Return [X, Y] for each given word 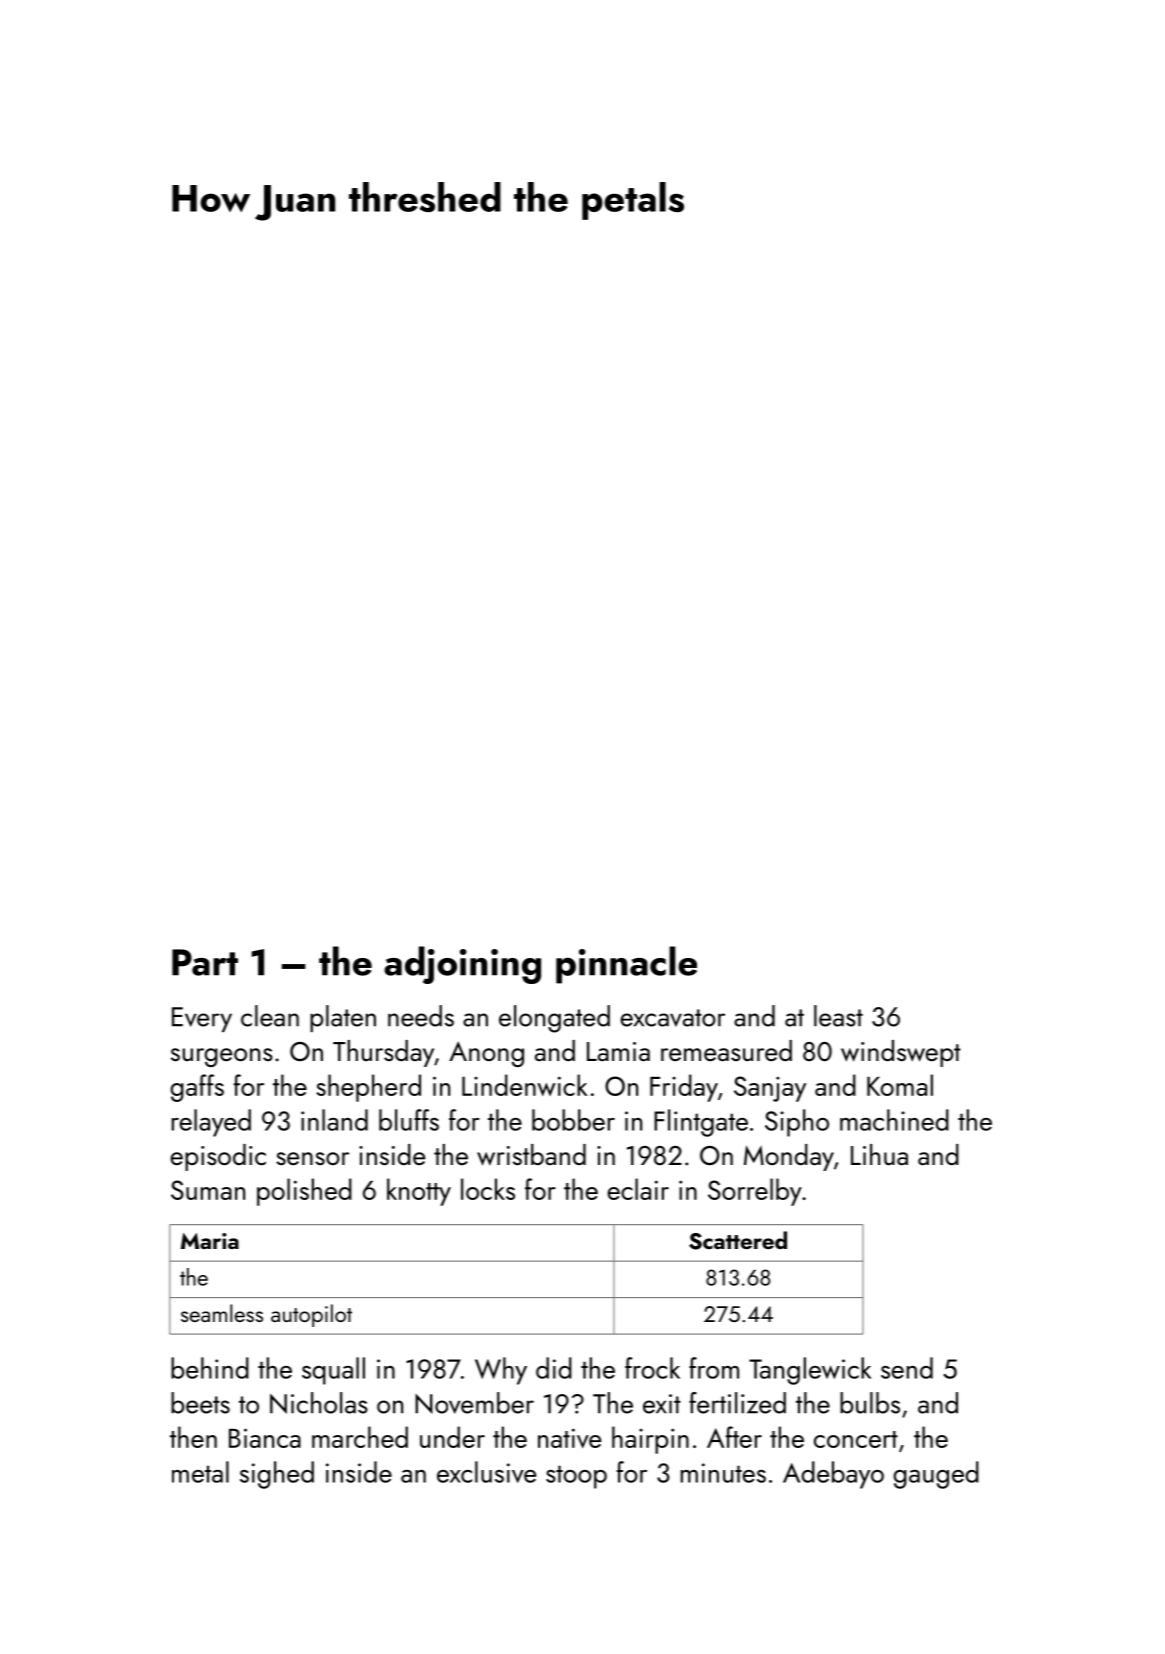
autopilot [311, 1315]
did [554, 1368]
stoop [576, 1477]
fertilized [737, 1403]
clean [270, 1016]
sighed [277, 1475]
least [838, 1016]
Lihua [879, 1154]
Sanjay [770, 1089]
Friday [684, 1088]
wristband [531, 1155]
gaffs [197, 1088]
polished [304, 1192]
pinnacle [626, 965]
